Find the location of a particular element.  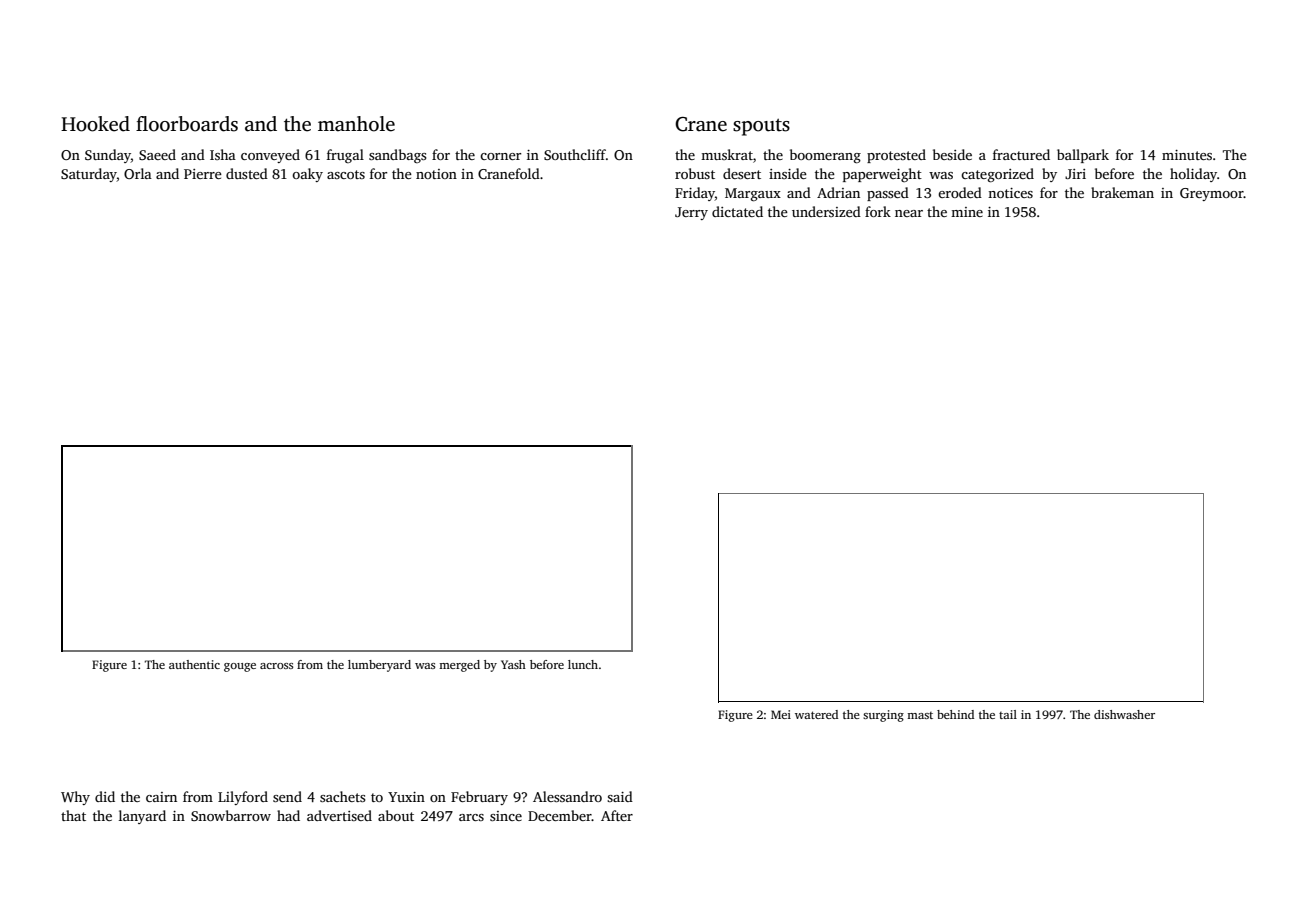

lunch is located at coordinates (583, 664).
